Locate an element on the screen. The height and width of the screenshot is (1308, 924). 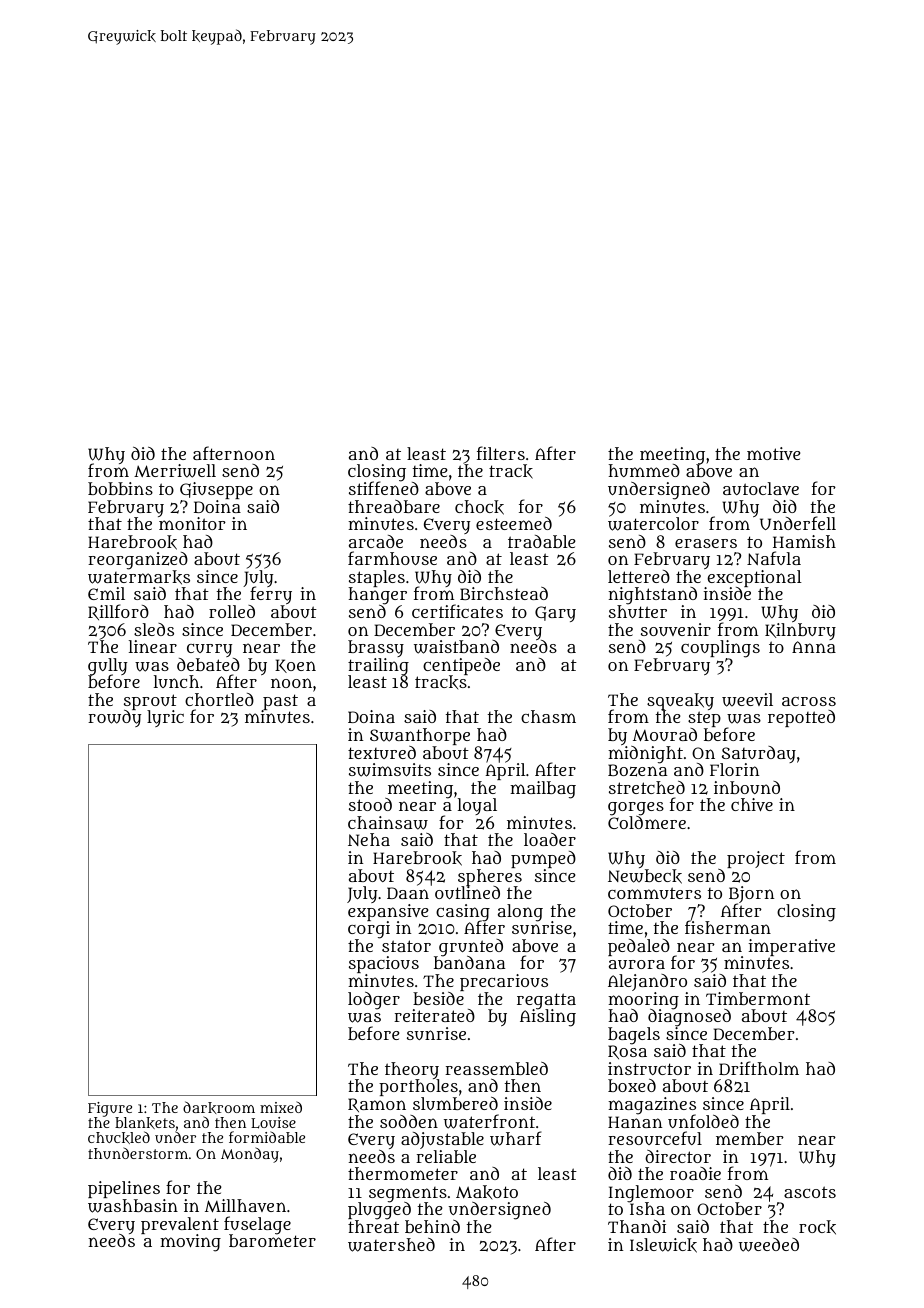
unfolded is located at coordinates (703, 1121).
